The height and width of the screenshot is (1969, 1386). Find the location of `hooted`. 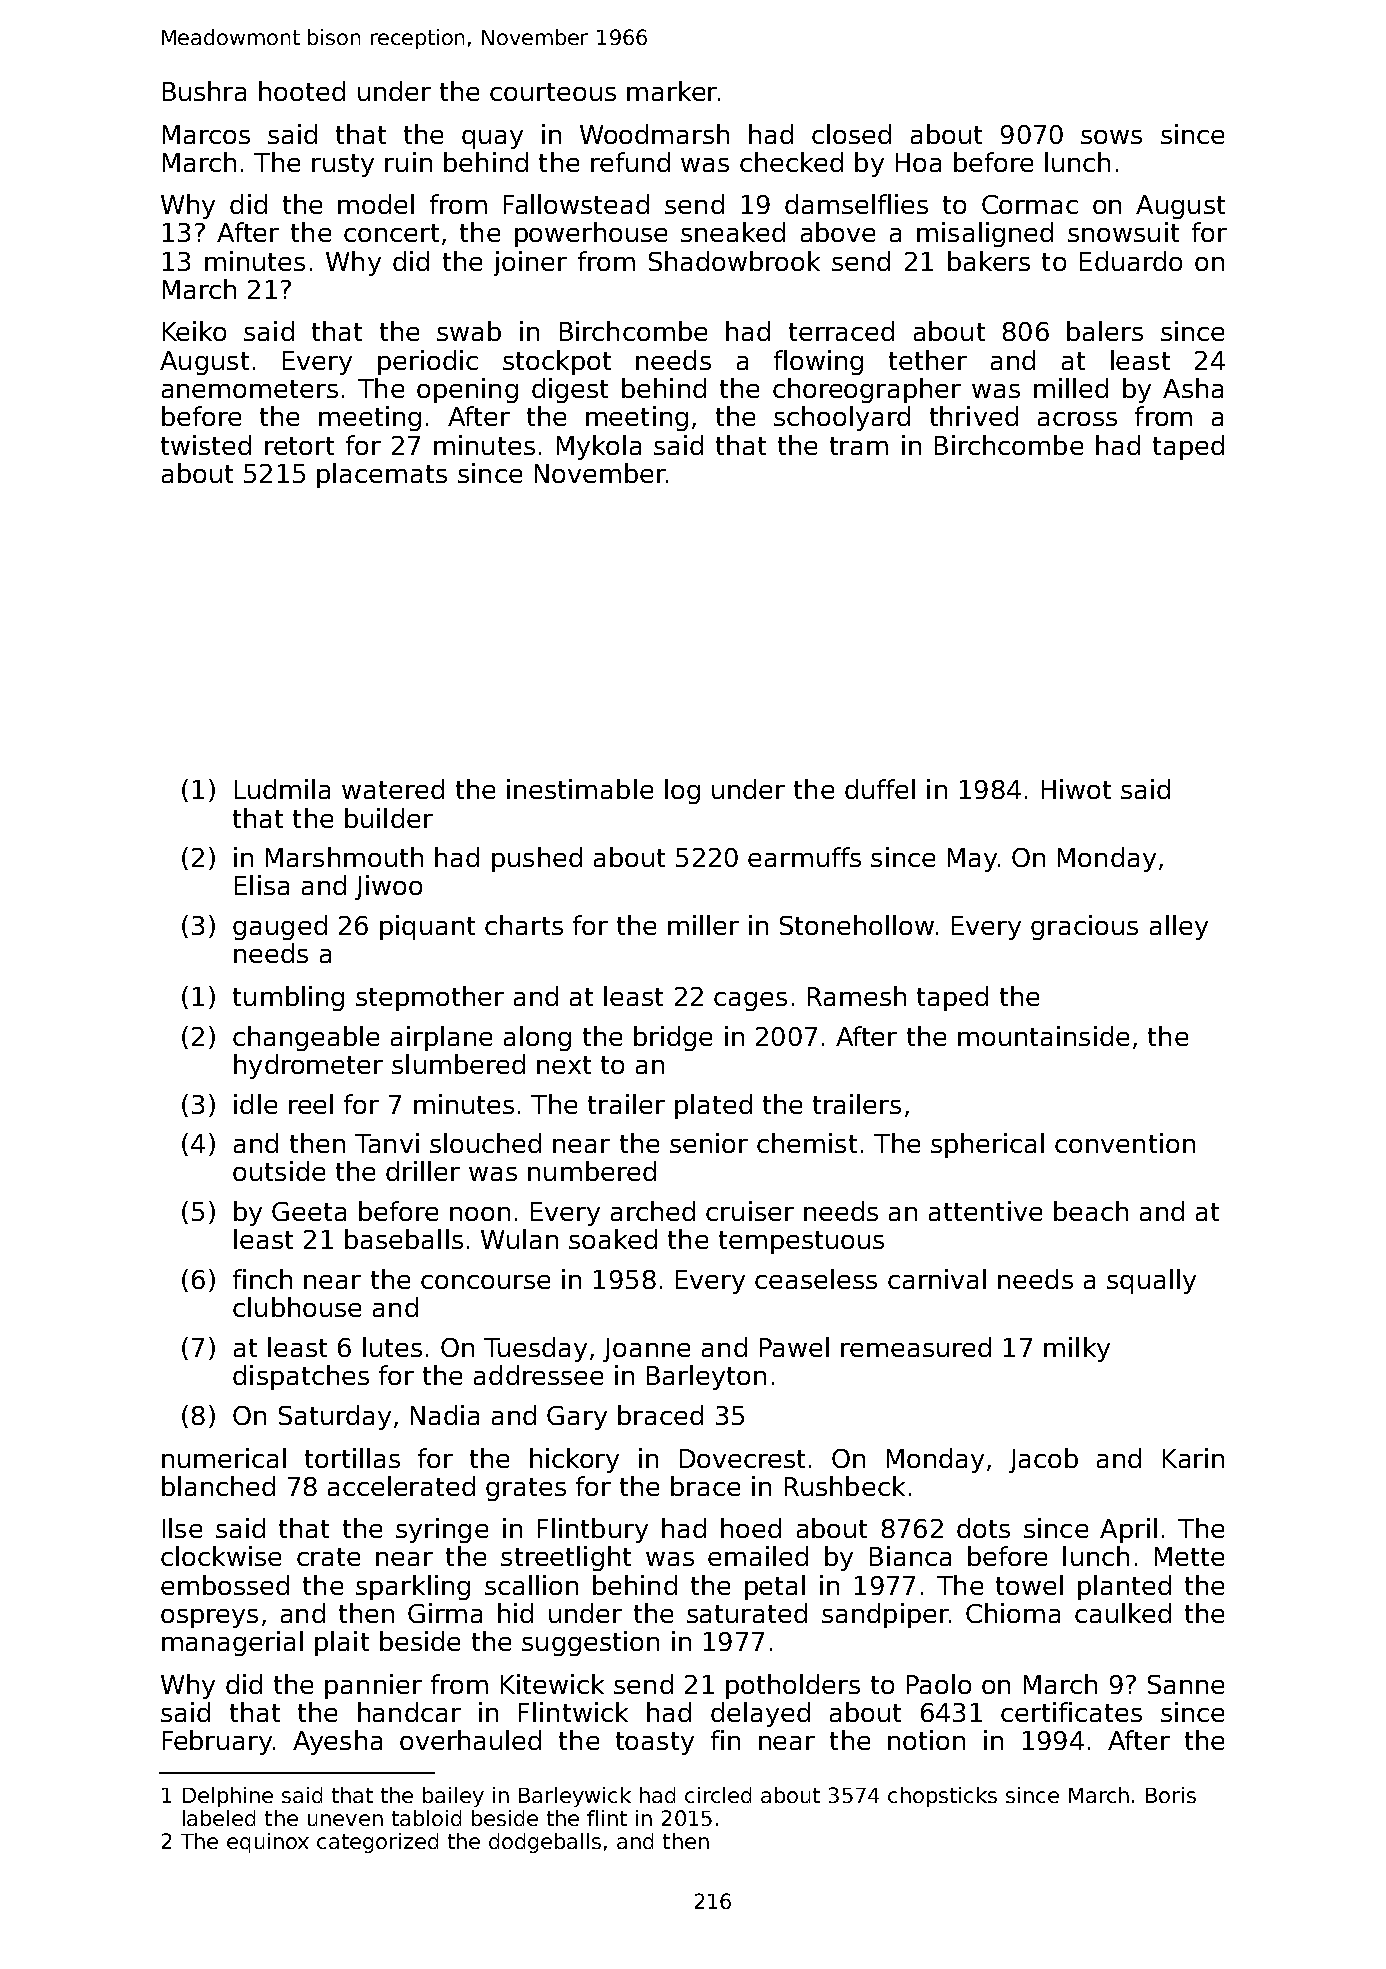

hooted is located at coordinates (302, 91).
